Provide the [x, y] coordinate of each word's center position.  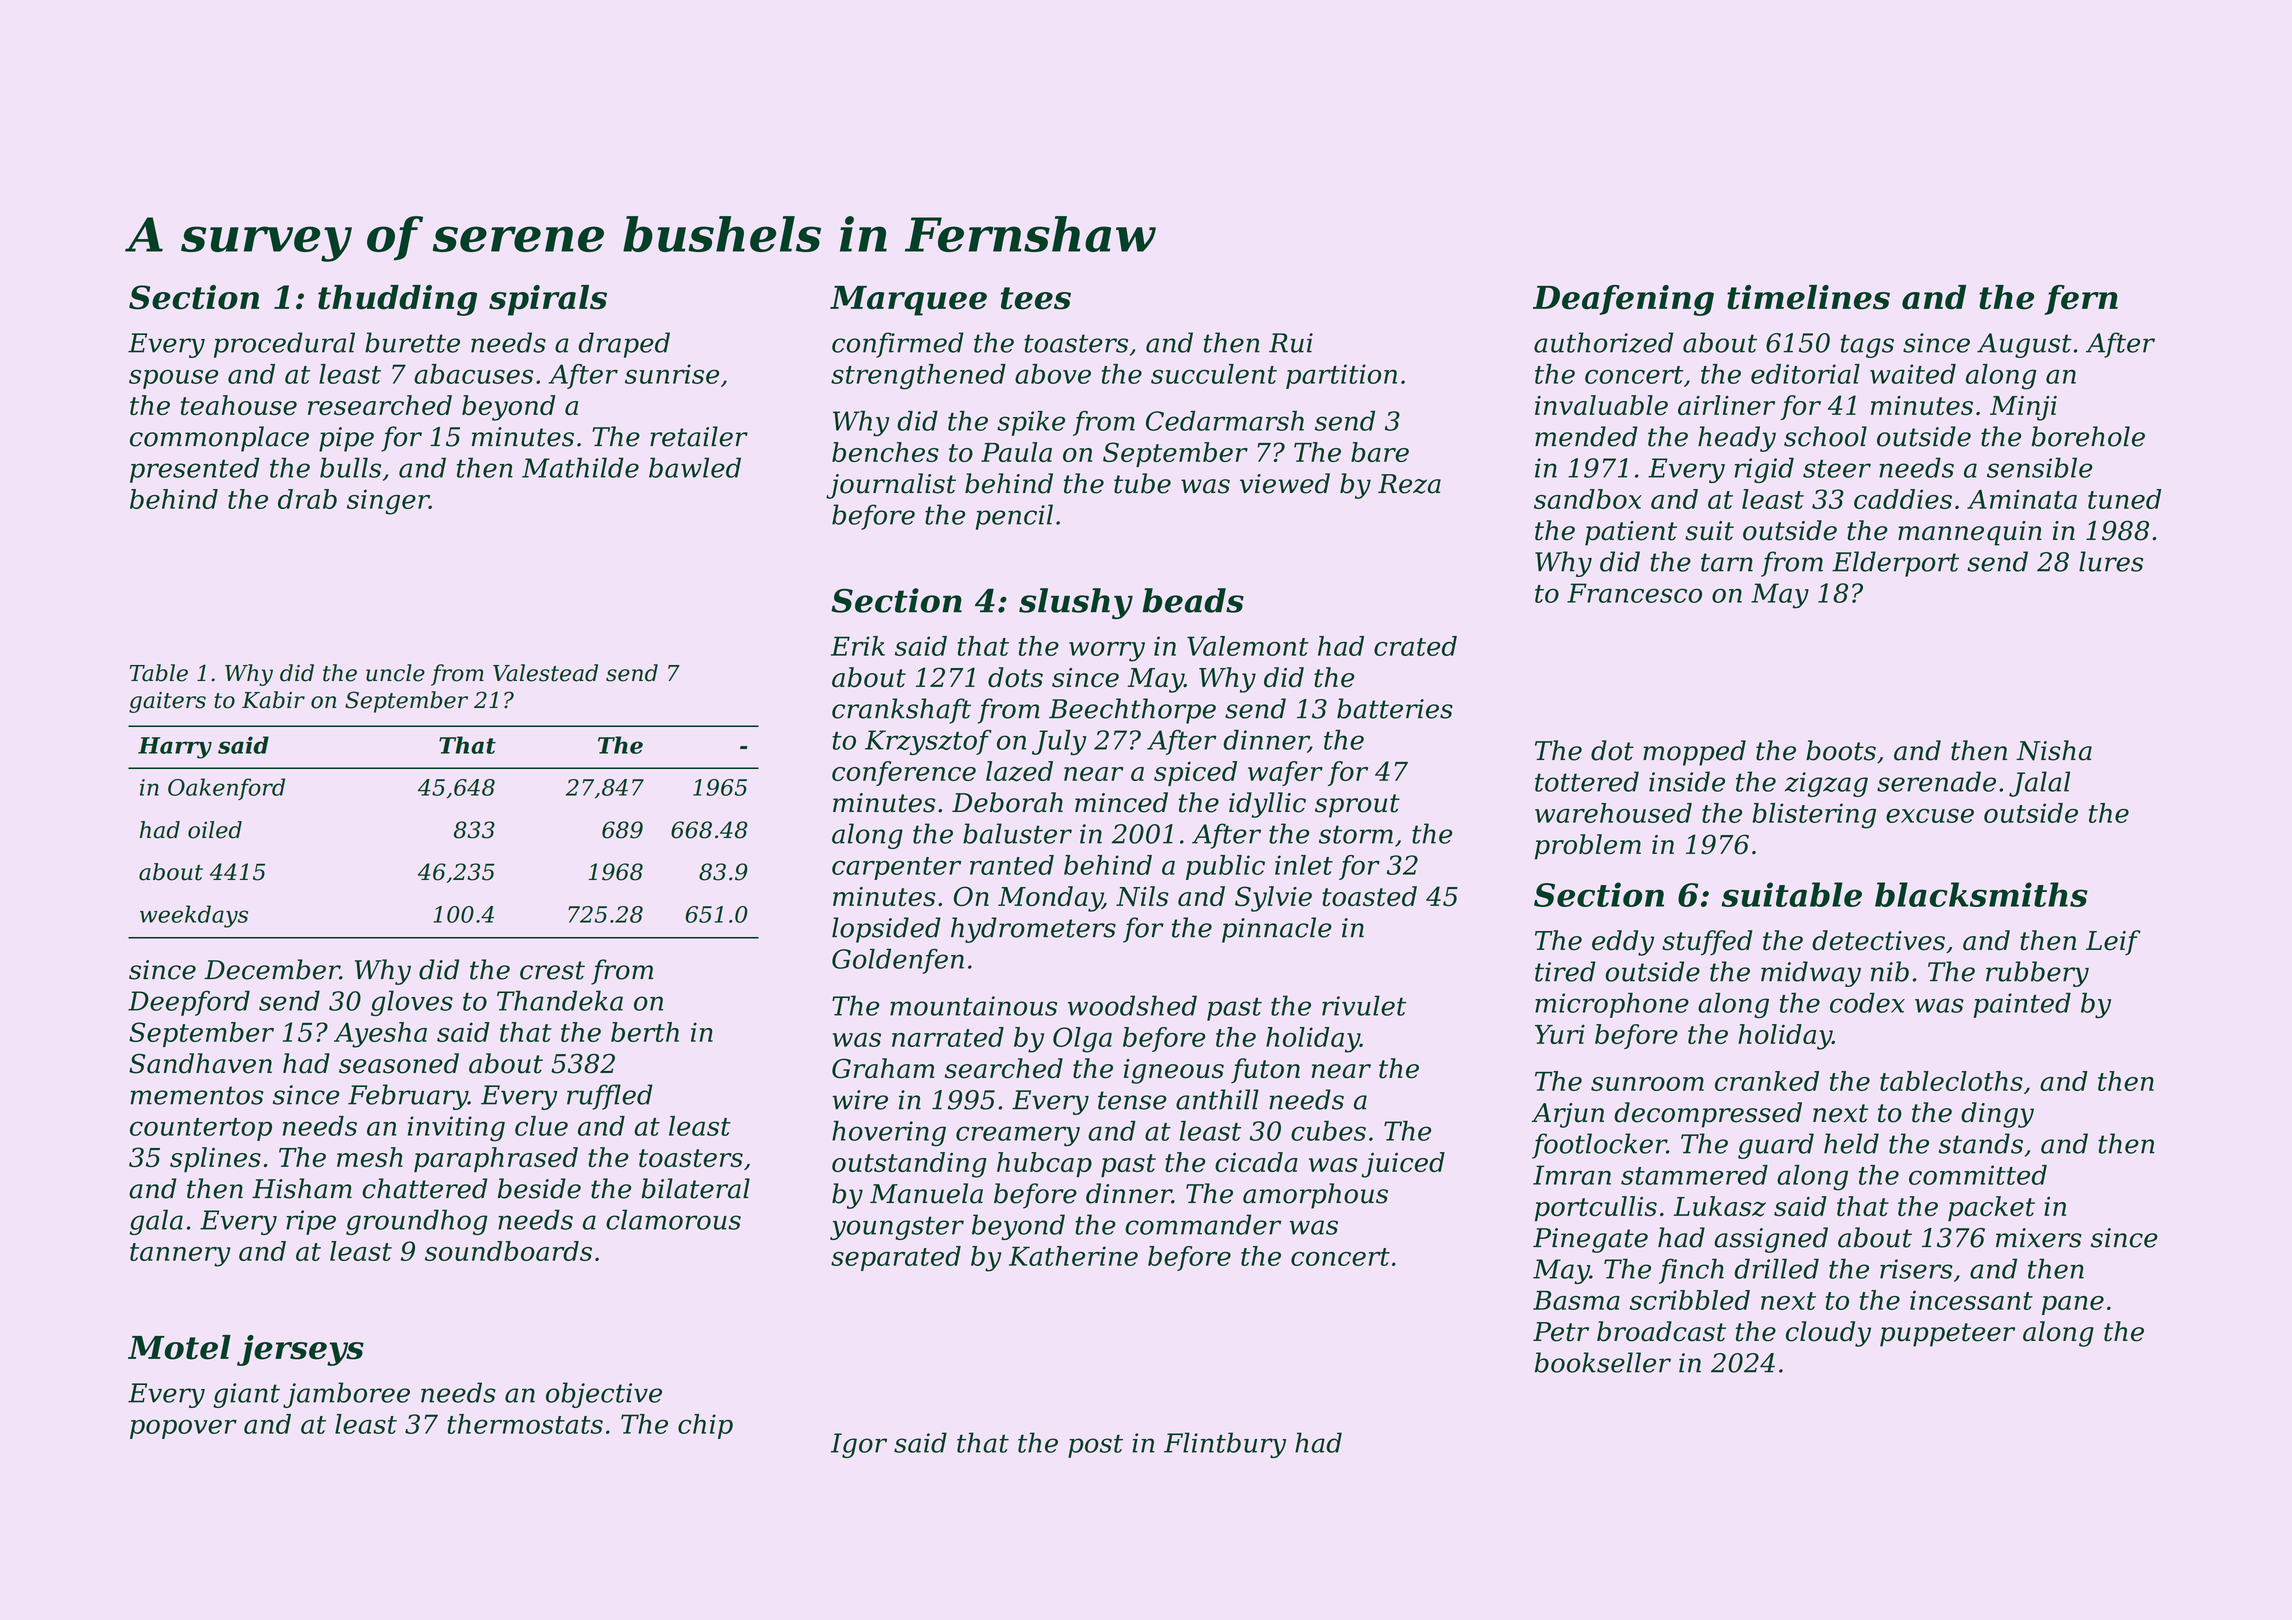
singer [388, 502]
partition [1341, 376]
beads [1193, 600]
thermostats [525, 1424]
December [272, 969]
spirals [548, 300]
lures [2111, 561]
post [1095, 1446]
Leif [2113, 943]
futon [1265, 1070]
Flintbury [1225, 1445]
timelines [1808, 297]
